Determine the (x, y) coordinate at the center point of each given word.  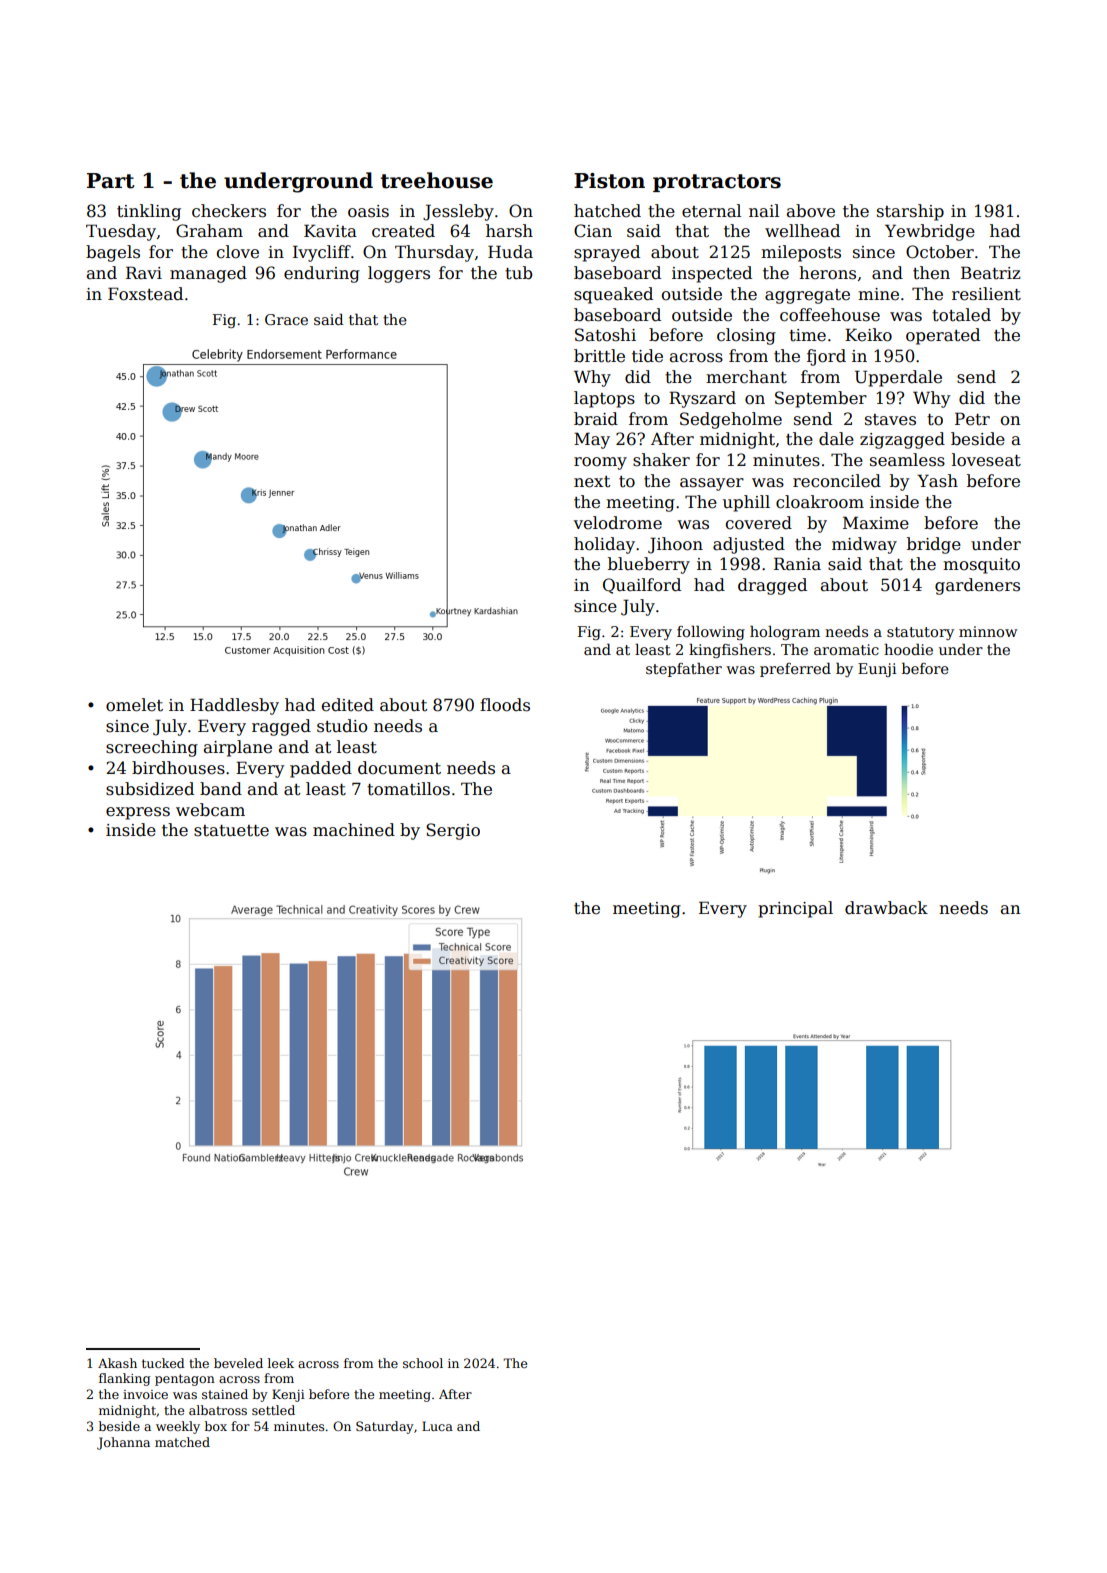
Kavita (330, 231)
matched (182, 1442)
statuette (231, 831)
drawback (886, 908)
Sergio (453, 831)
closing (746, 336)
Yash (937, 481)
